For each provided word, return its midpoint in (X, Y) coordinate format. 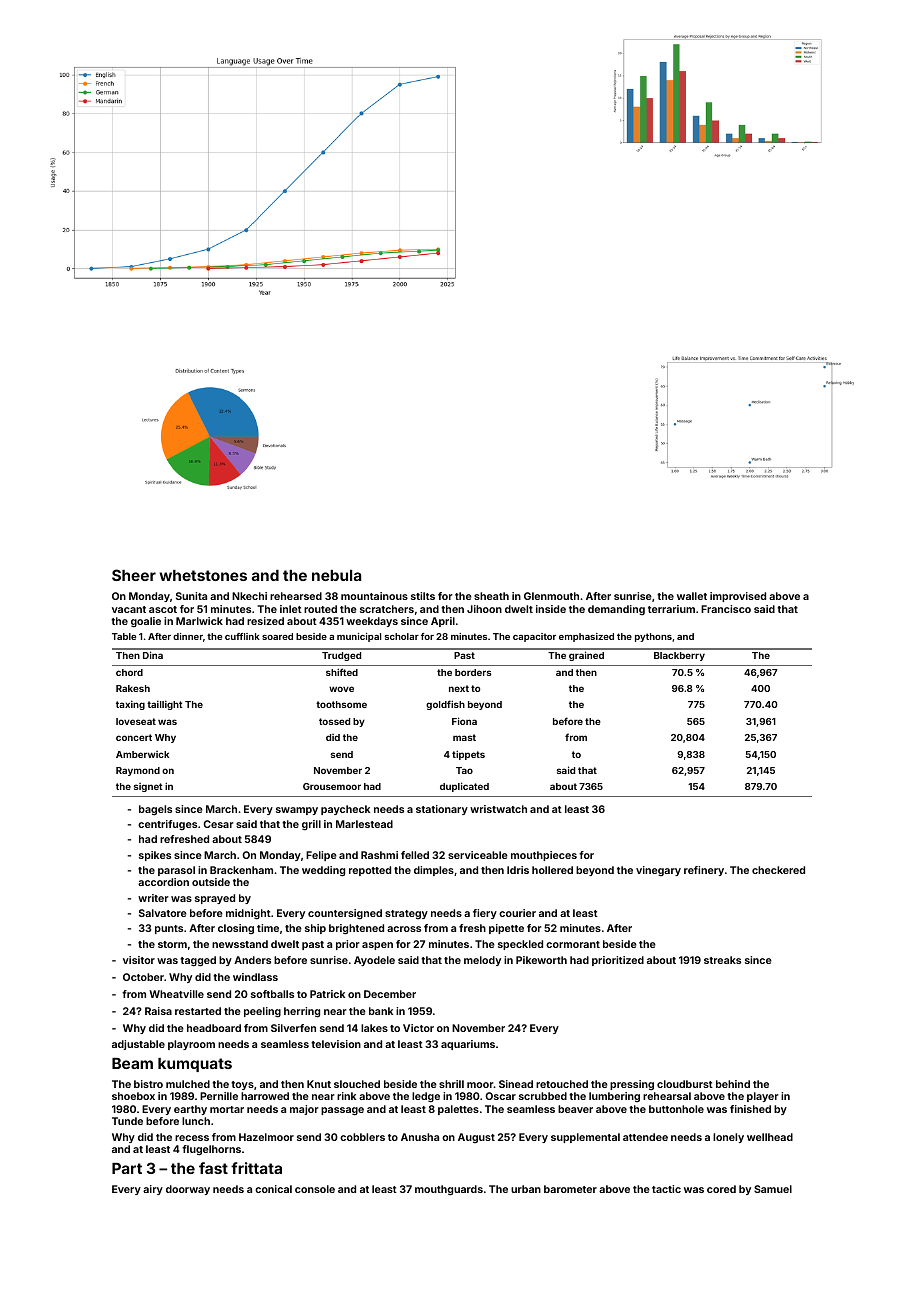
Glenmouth (551, 596)
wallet (692, 596)
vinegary (658, 871)
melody (482, 961)
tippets (468, 755)
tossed (334, 721)
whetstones (203, 575)
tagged (198, 961)
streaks (722, 960)
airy (153, 1190)
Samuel (773, 1189)
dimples (434, 871)
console (315, 1189)
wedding (323, 871)
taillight (165, 705)
